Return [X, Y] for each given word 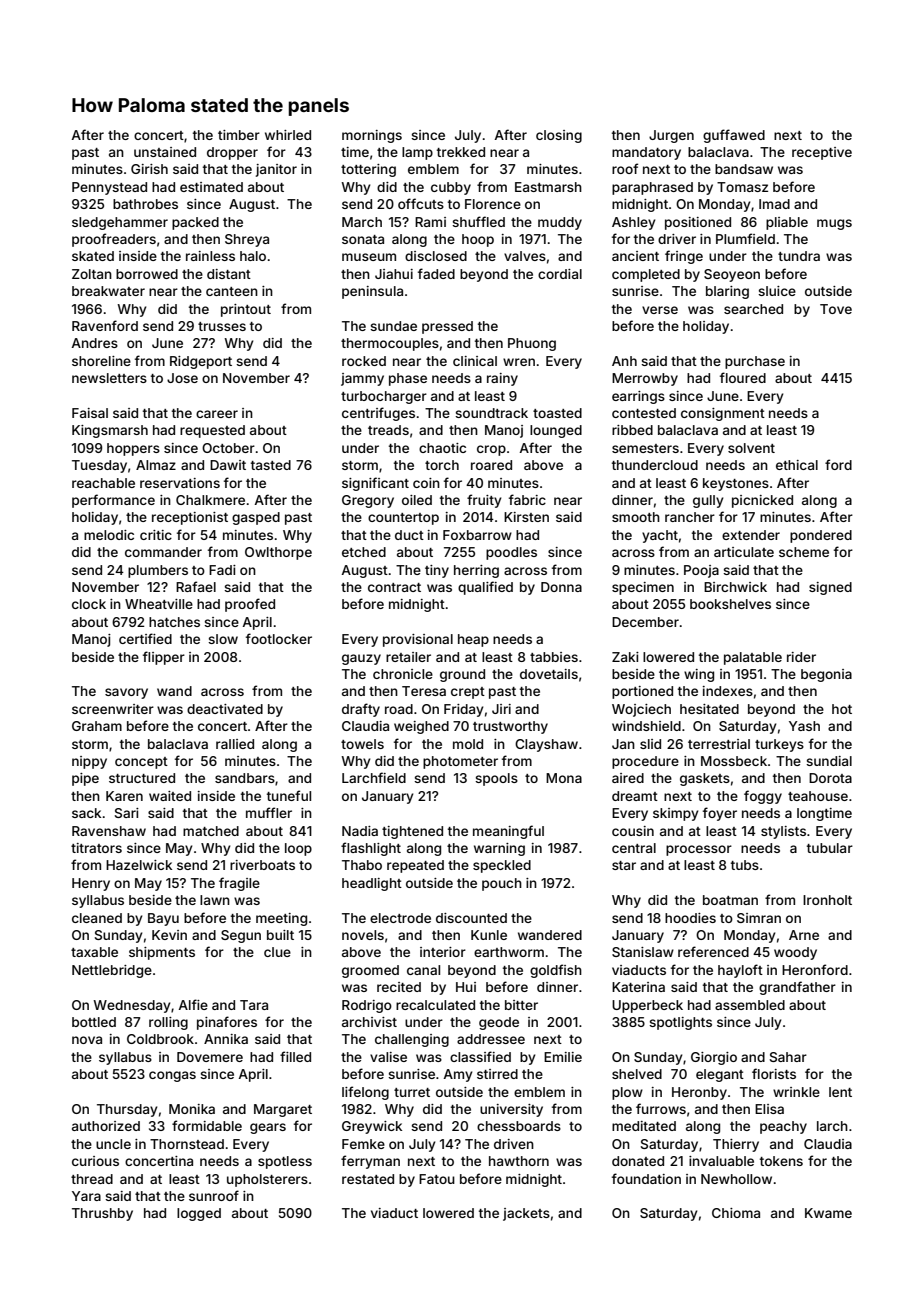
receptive [822, 153]
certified [145, 638]
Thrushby [102, 1214]
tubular [830, 848]
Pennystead [109, 188]
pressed [447, 327]
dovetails [549, 674]
